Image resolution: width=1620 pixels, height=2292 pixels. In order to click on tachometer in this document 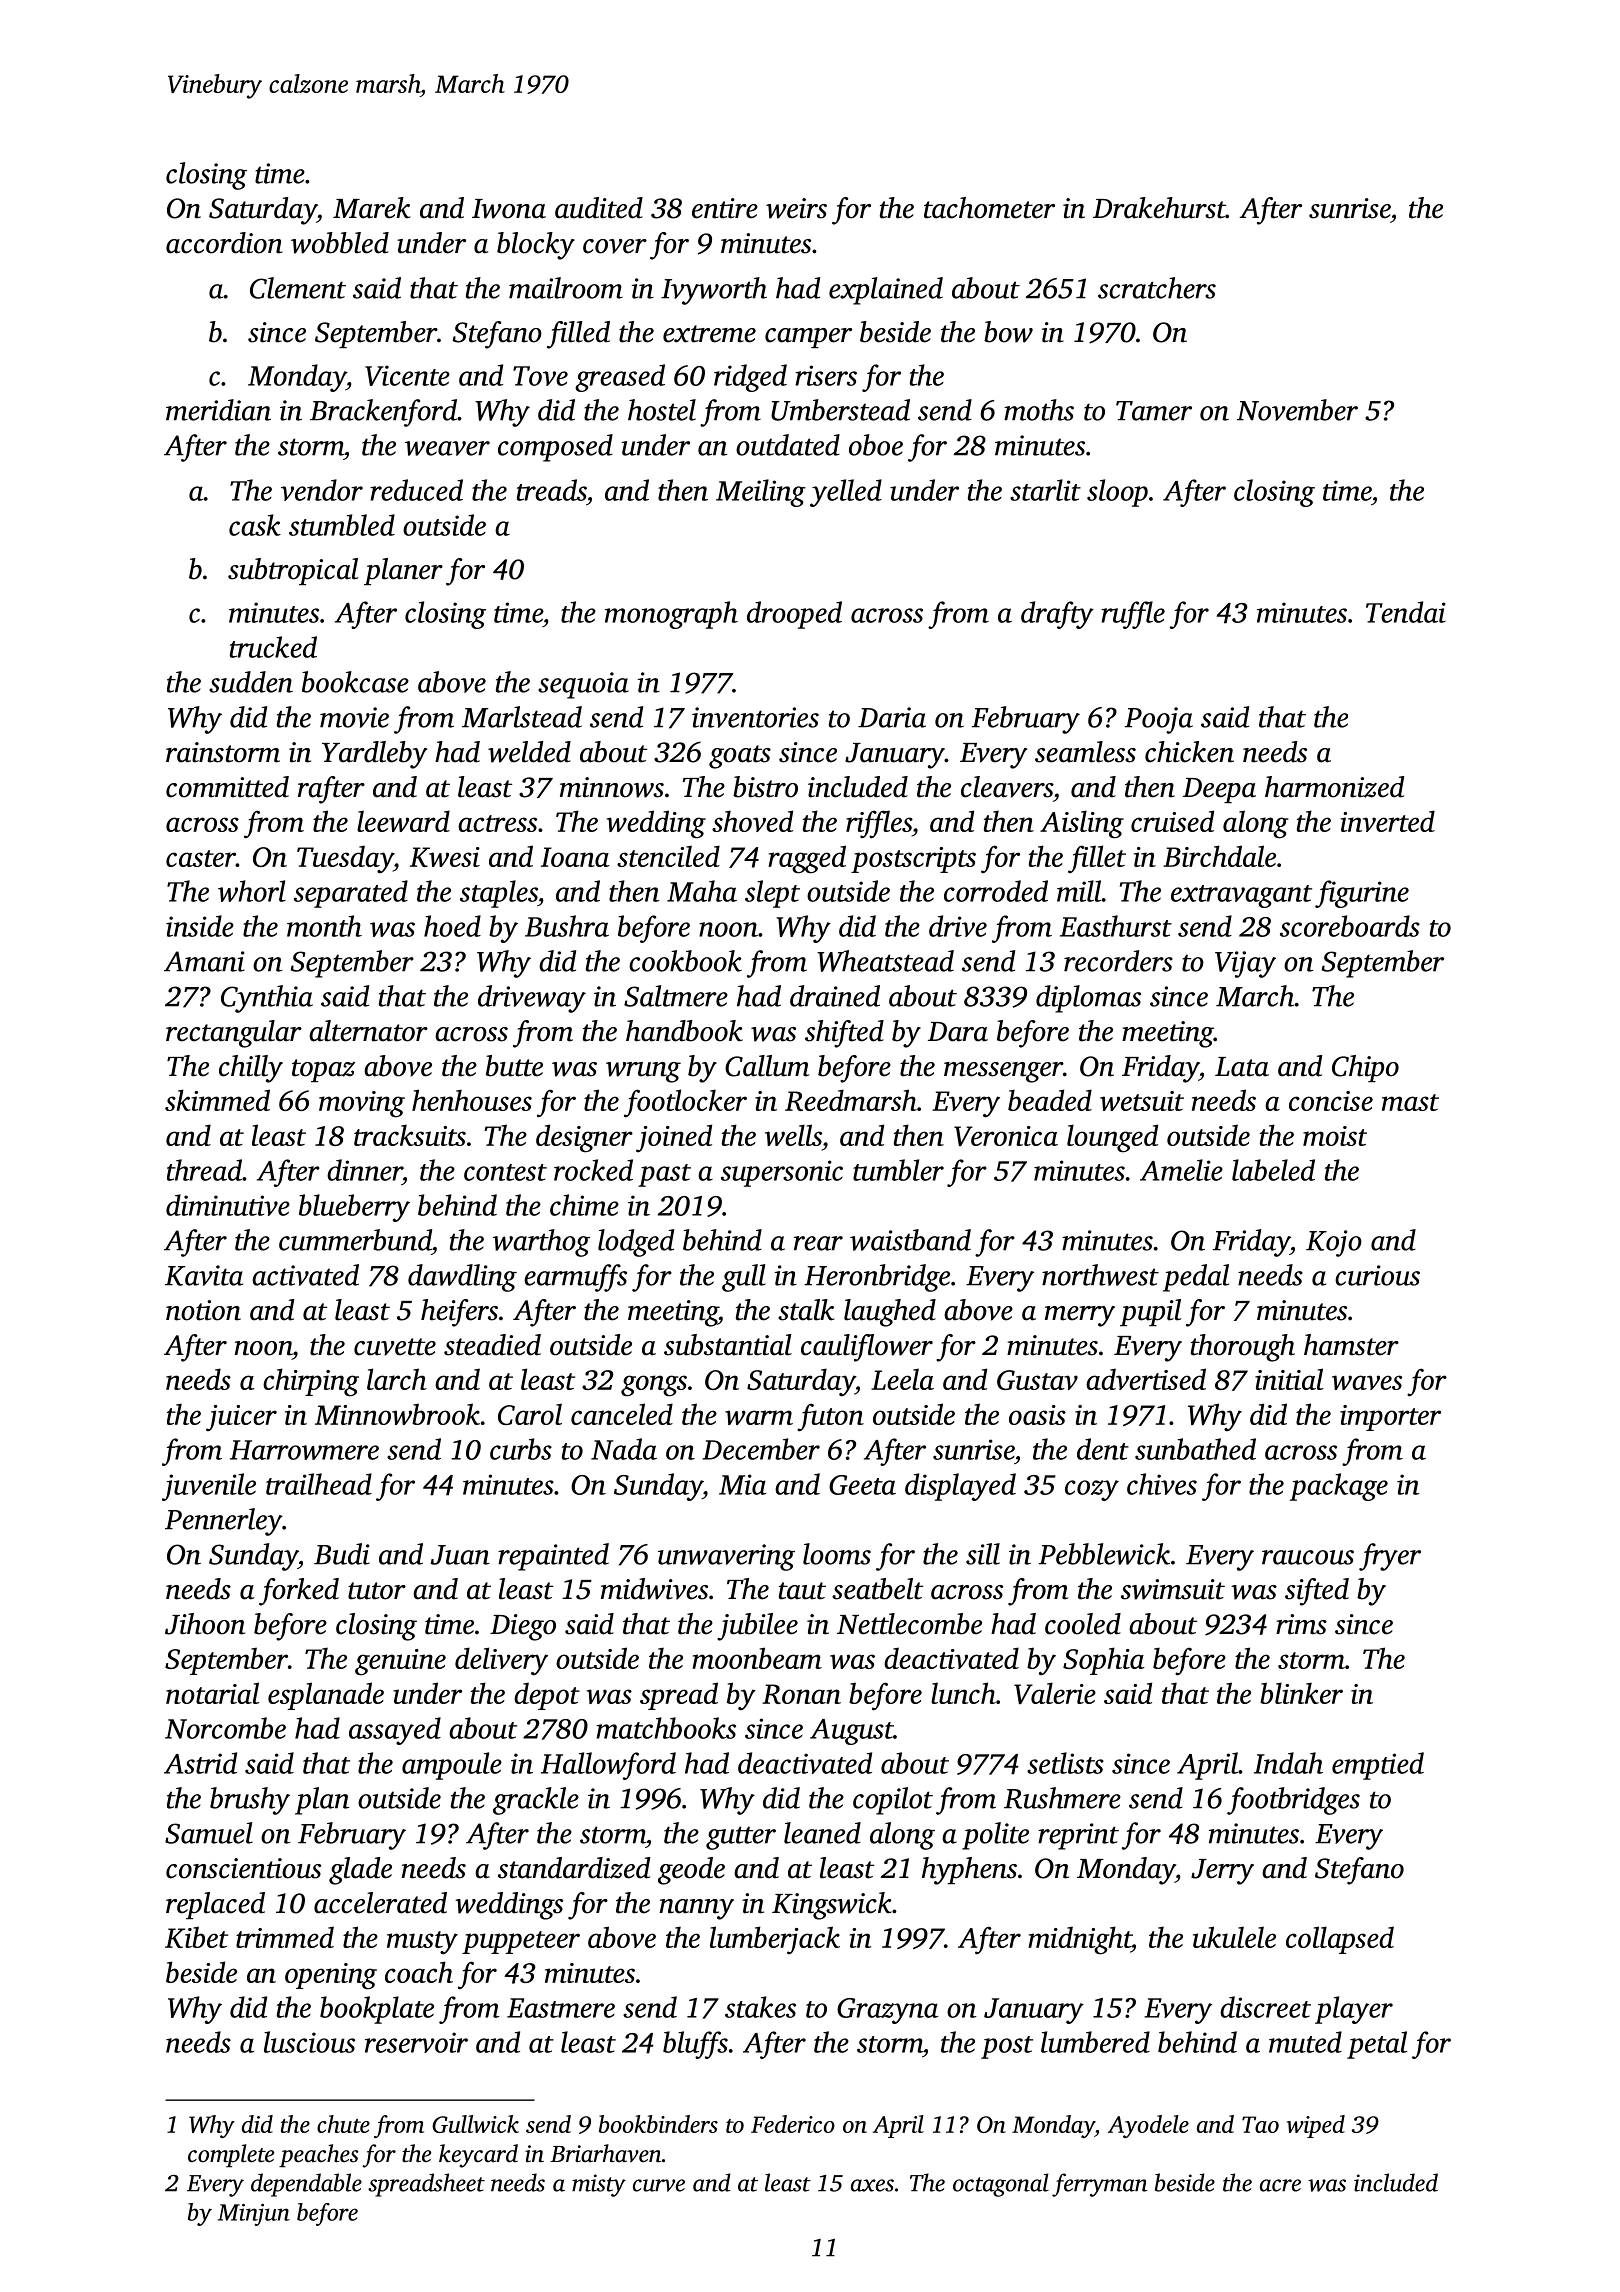, I will do `click(989, 208)`.
